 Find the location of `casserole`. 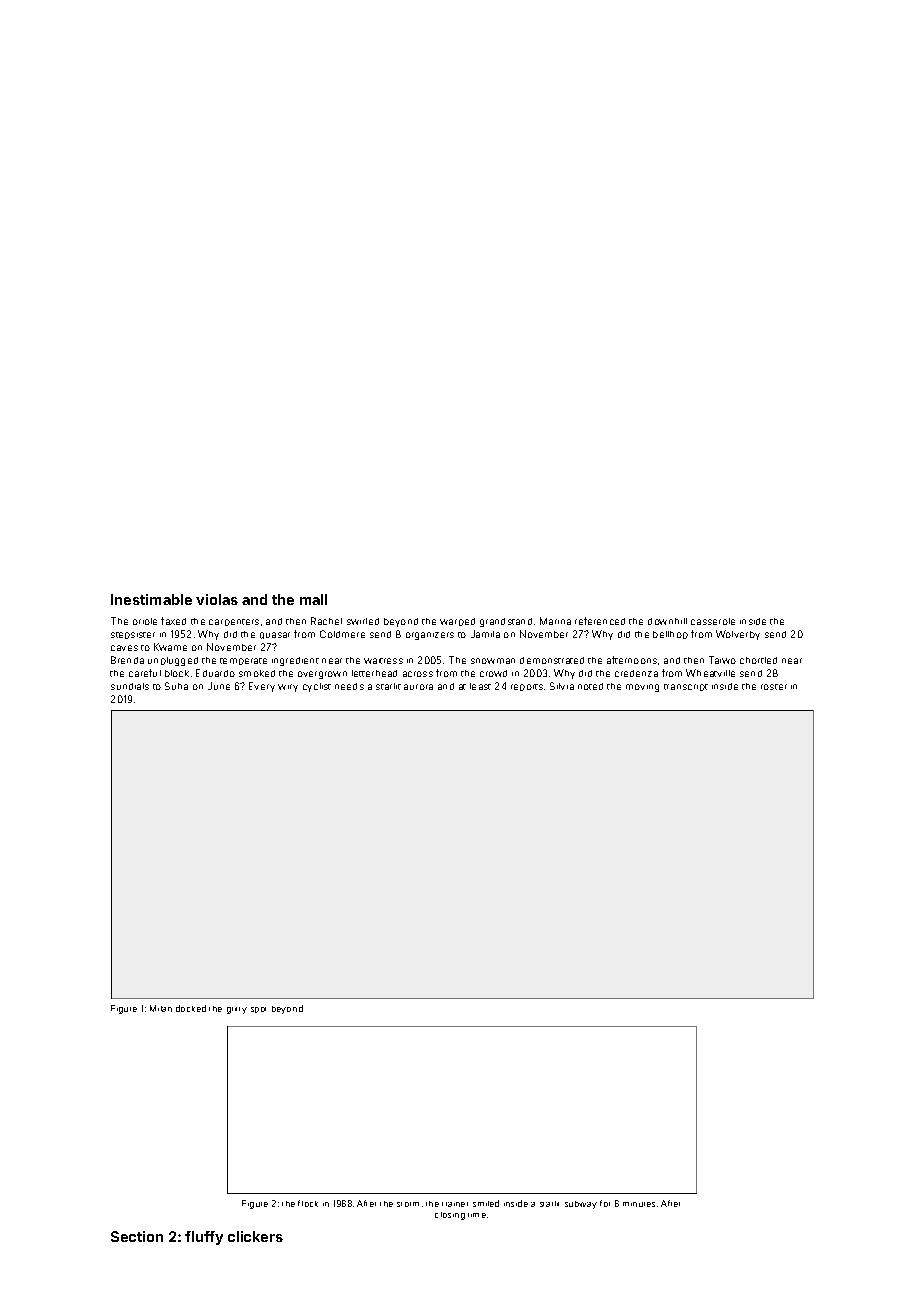

casserole is located at coordinates (713, 621).
